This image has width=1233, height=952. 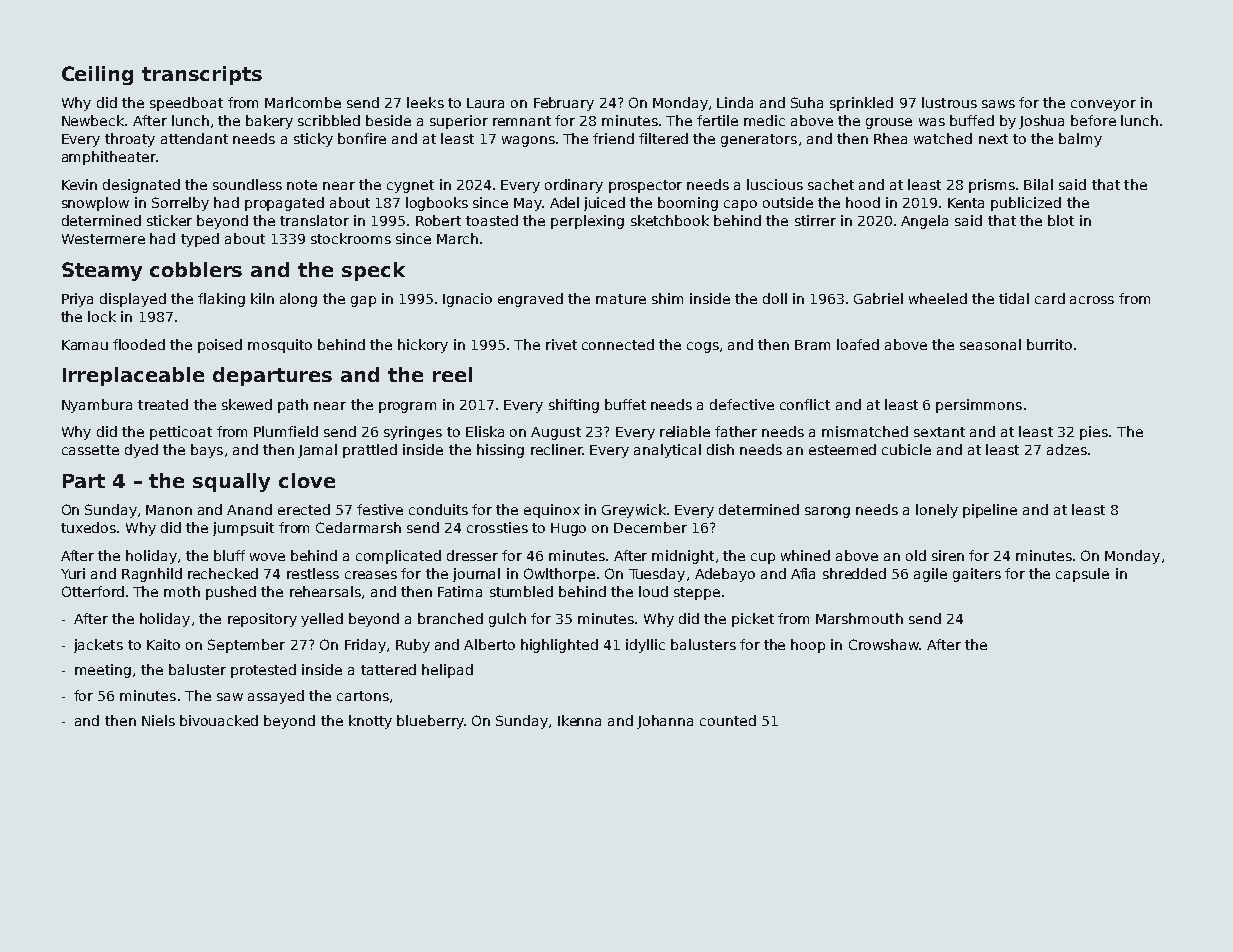 What do you see at coordinates (1103, 105) in the image?
I see `conveyor` at bounding box center [1103, 105].
